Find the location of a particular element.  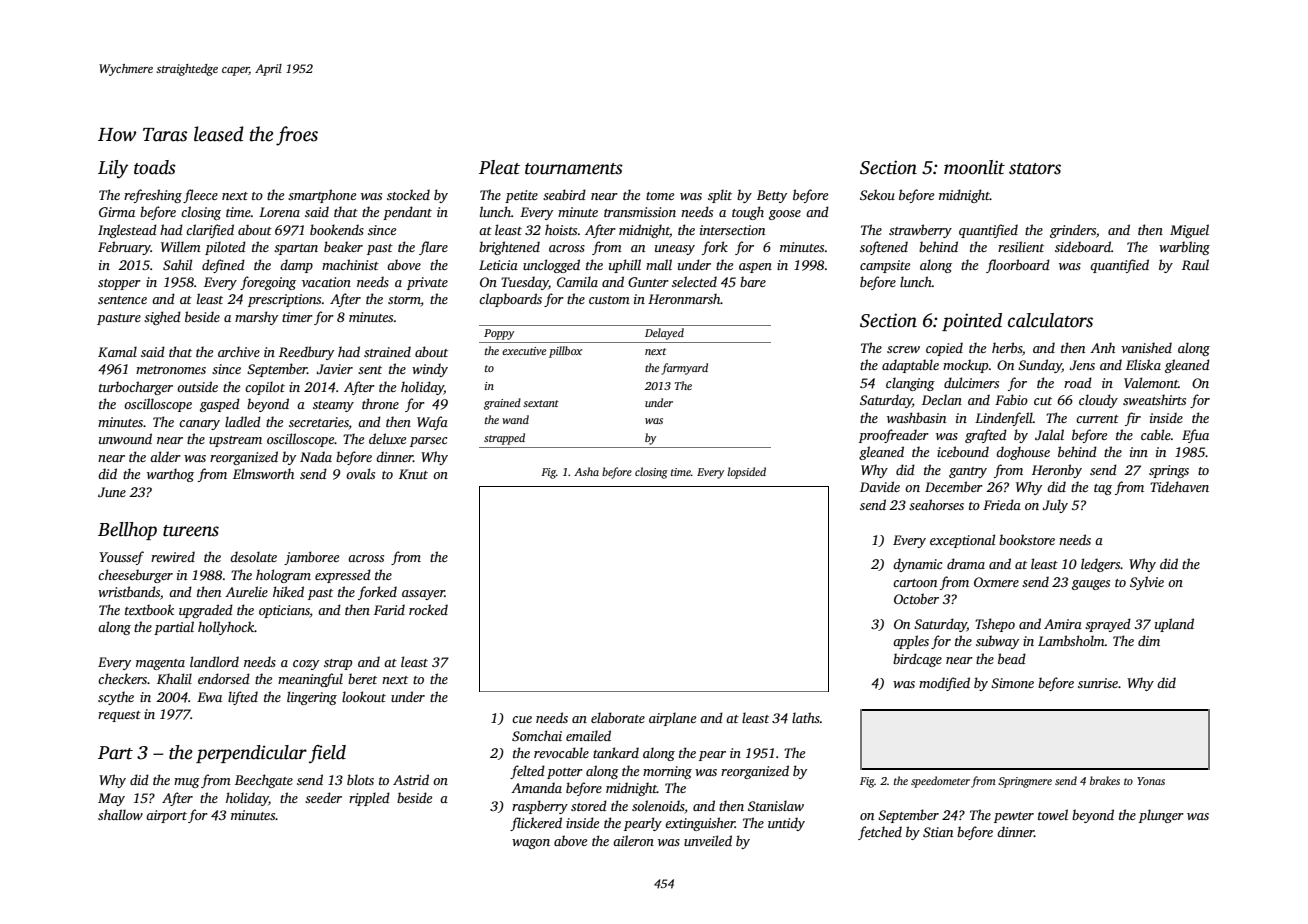

Amanda is located at coordinates (536, 787).
